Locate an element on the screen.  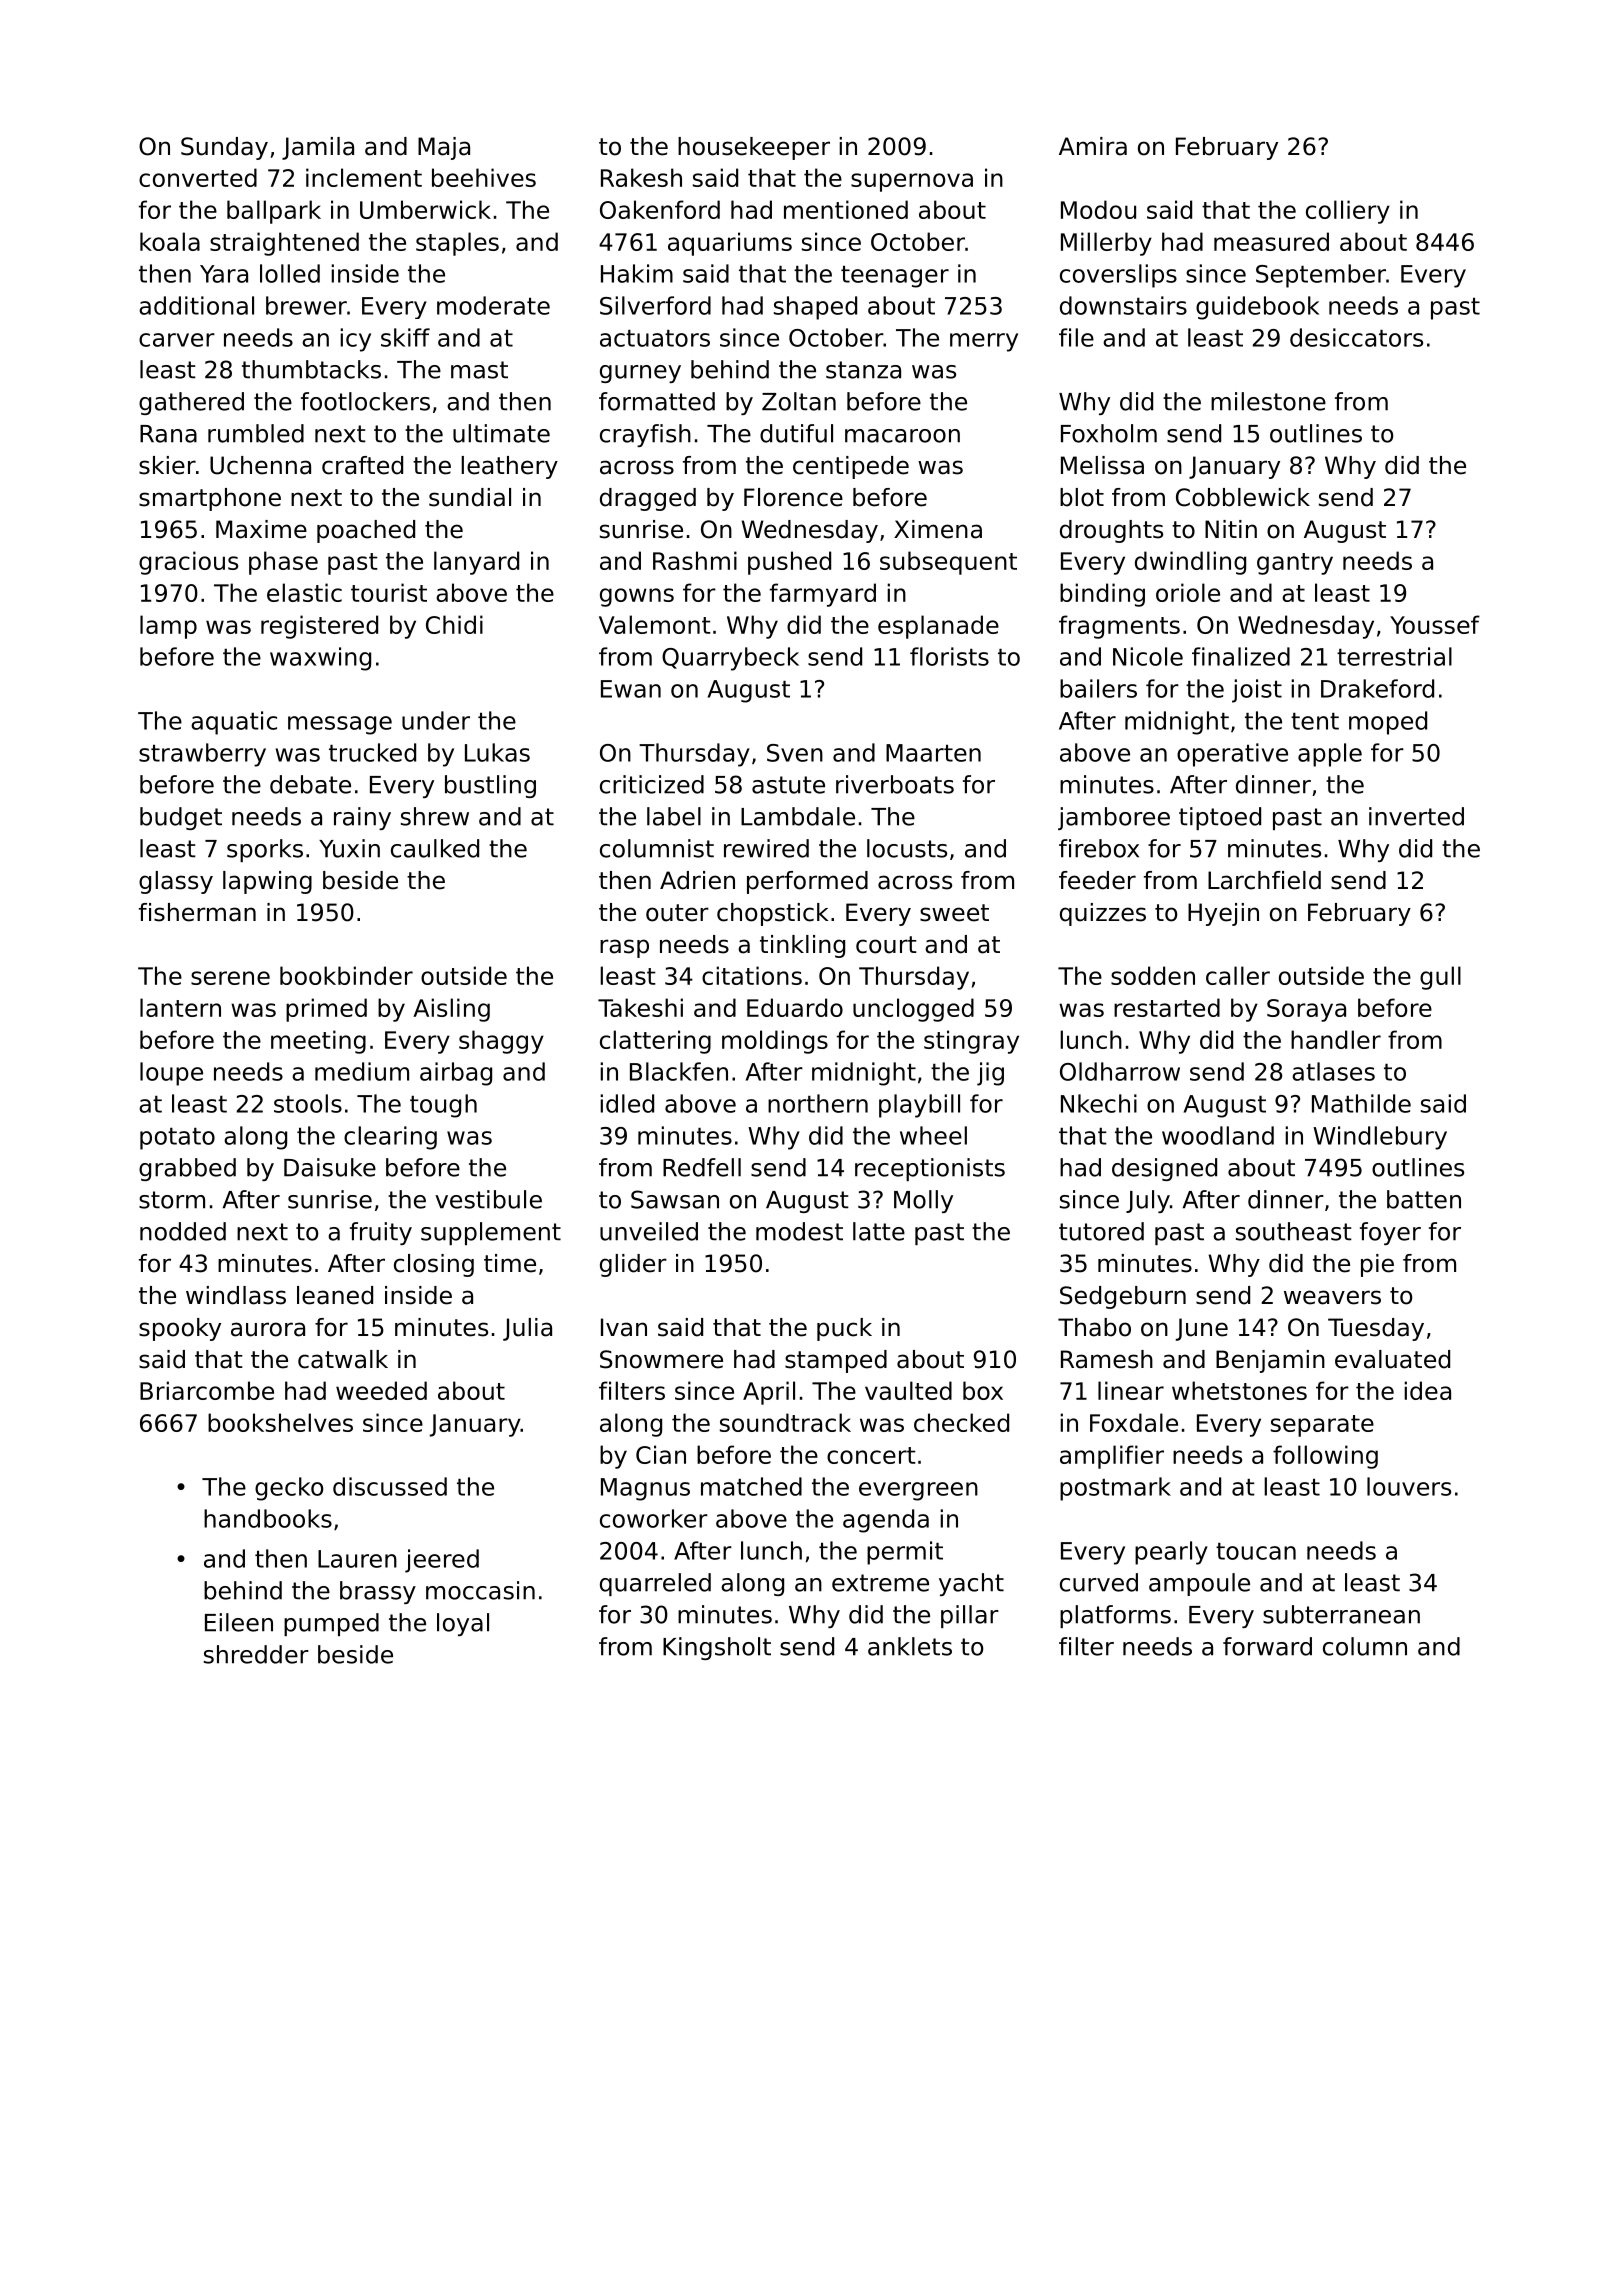
Aisling is located at coordinates (451, 1010).
